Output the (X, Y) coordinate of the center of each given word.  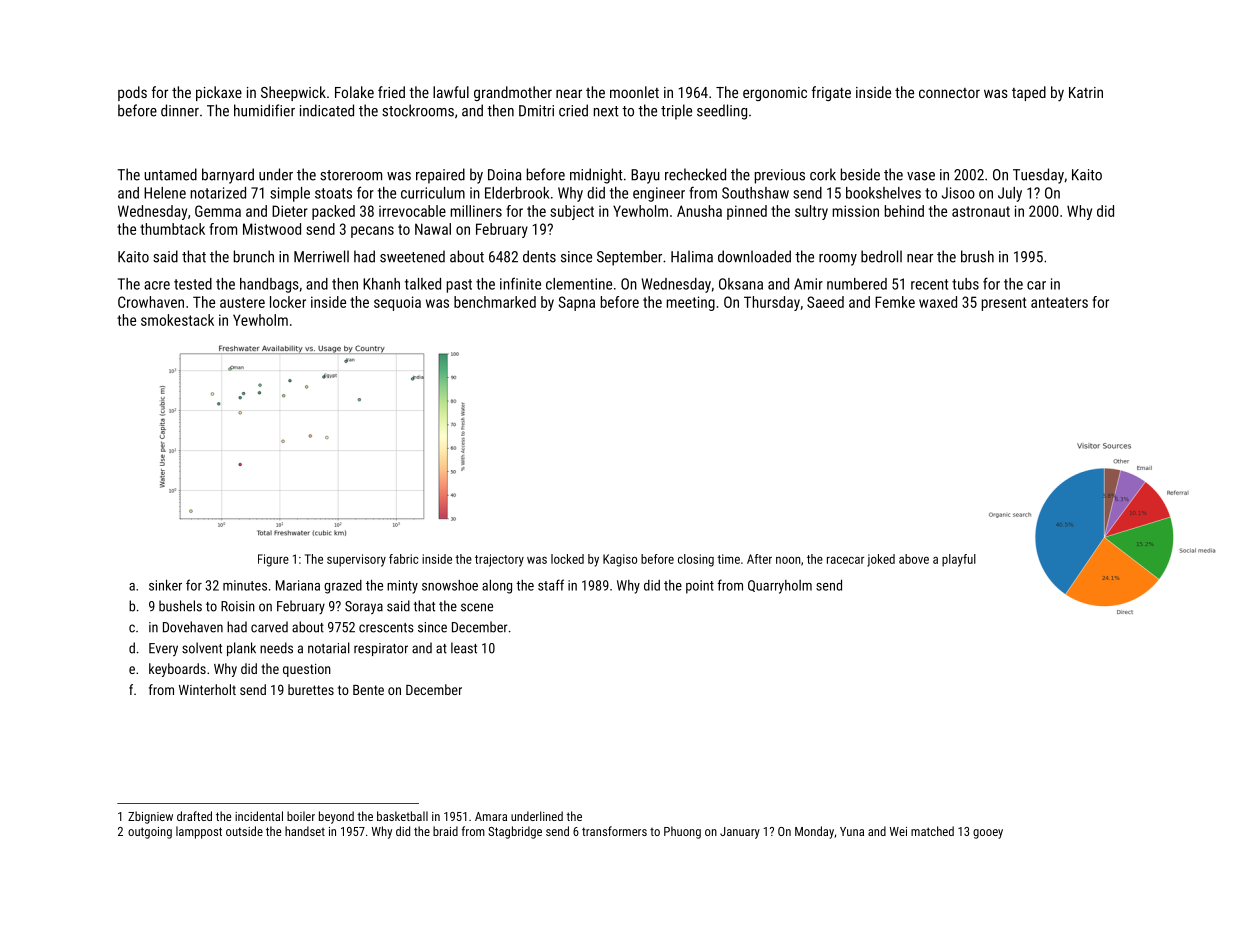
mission (856, 211)
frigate (831, 93)
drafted (194, 816)
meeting (691, 303)
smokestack (177, 320)
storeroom (351, 175)
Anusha (699, 211)
